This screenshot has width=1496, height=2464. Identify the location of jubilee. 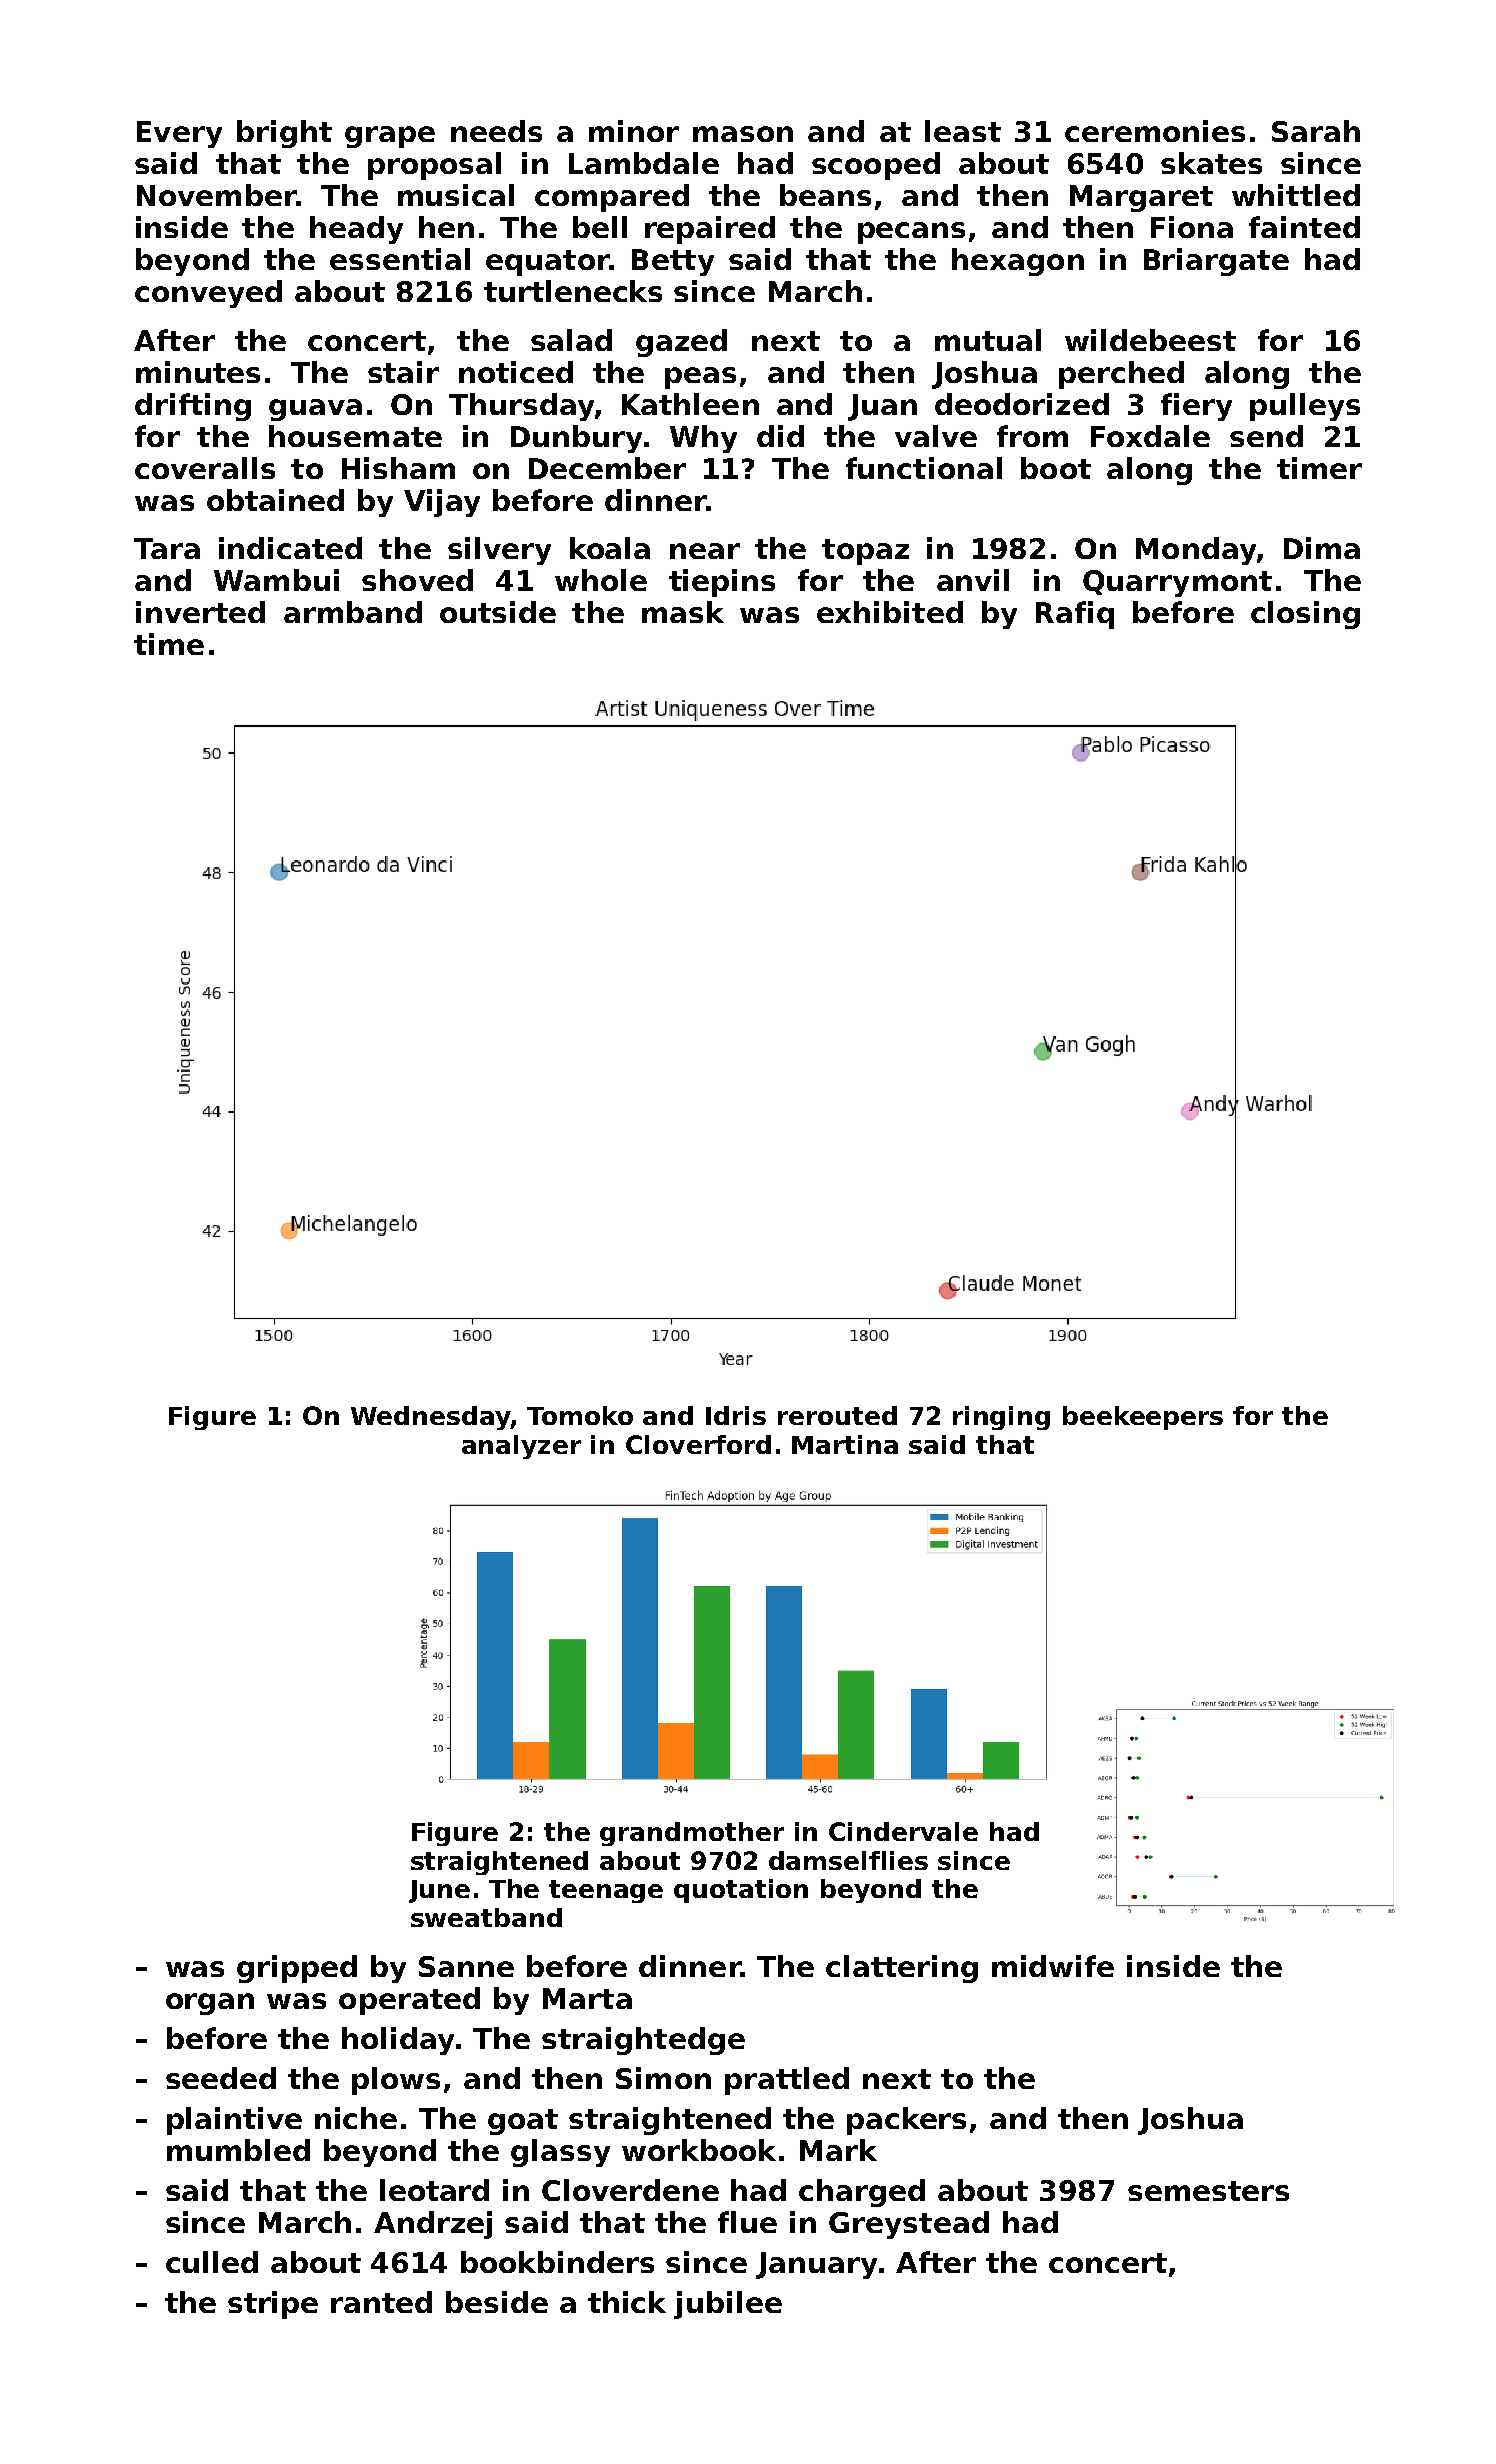
(728, 2305).
